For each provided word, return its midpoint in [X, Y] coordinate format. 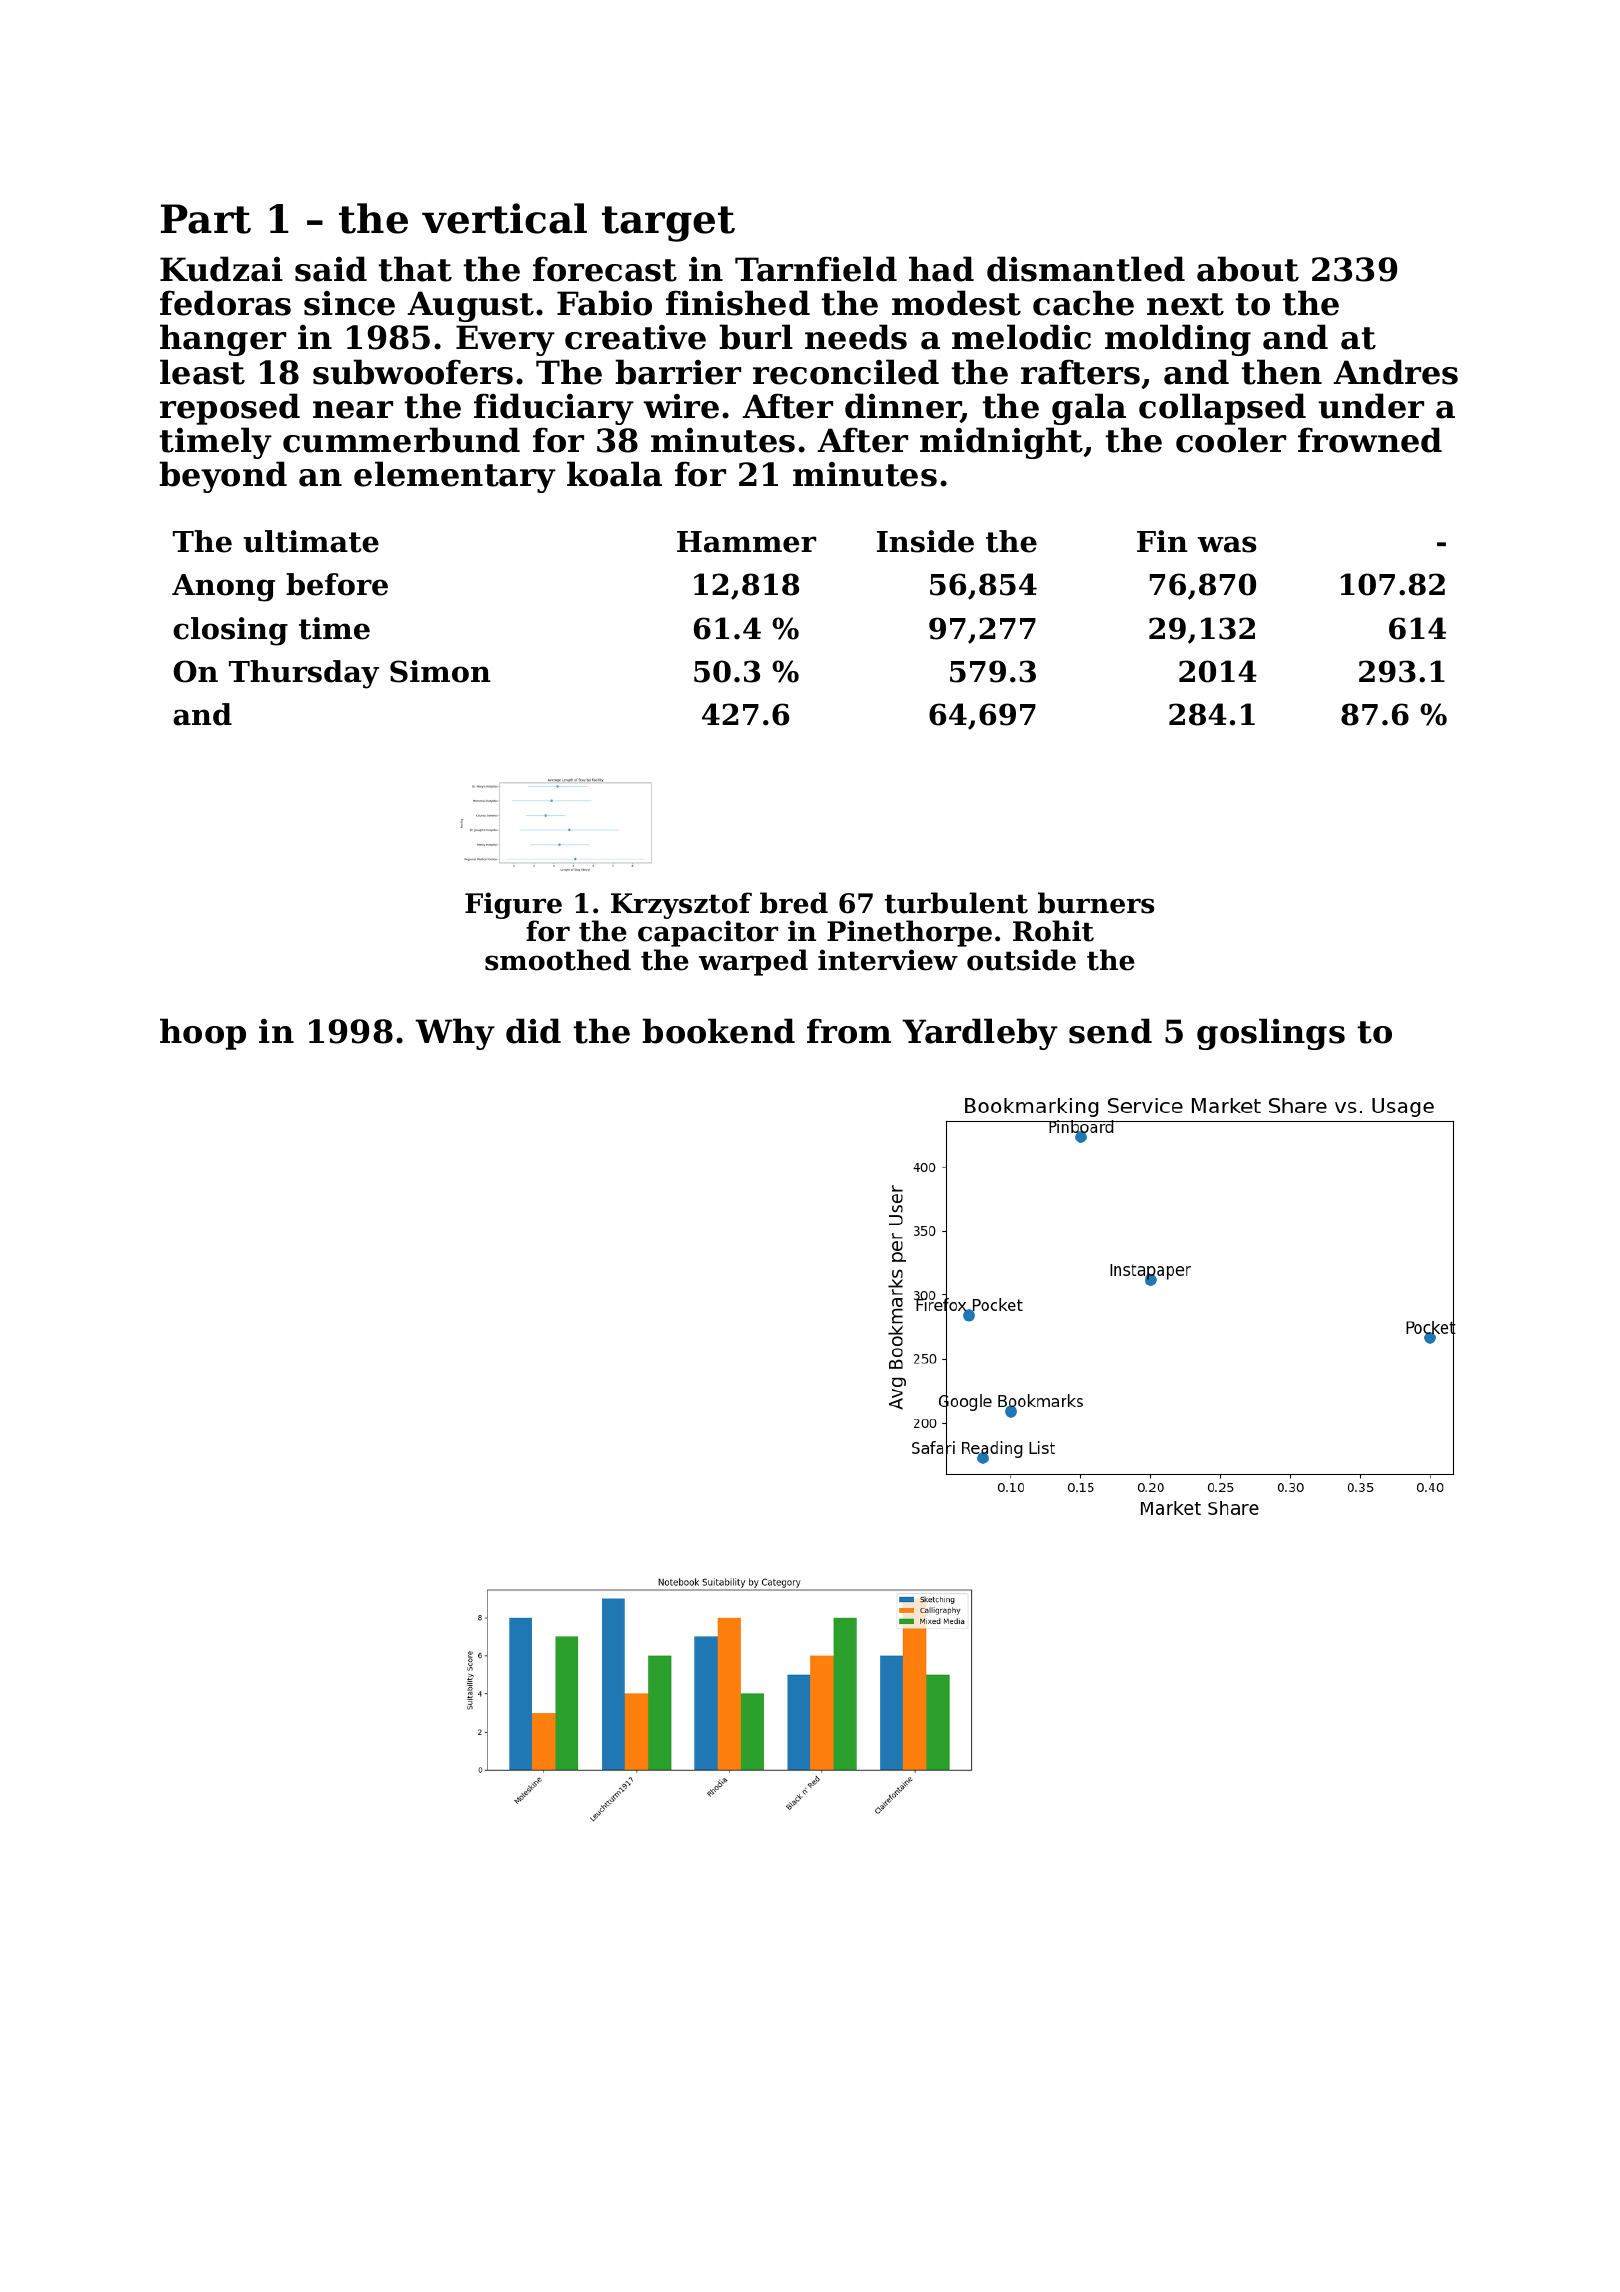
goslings [1271, 1034]
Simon [440, 671]
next [1185, 304]
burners [1096, 903]
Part [206, 219]
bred [794, 903]
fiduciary [554, 409]
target [668, 224]
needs [856, 337]
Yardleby [980, 1034]
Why [455, 1034]
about [1248, 269]
